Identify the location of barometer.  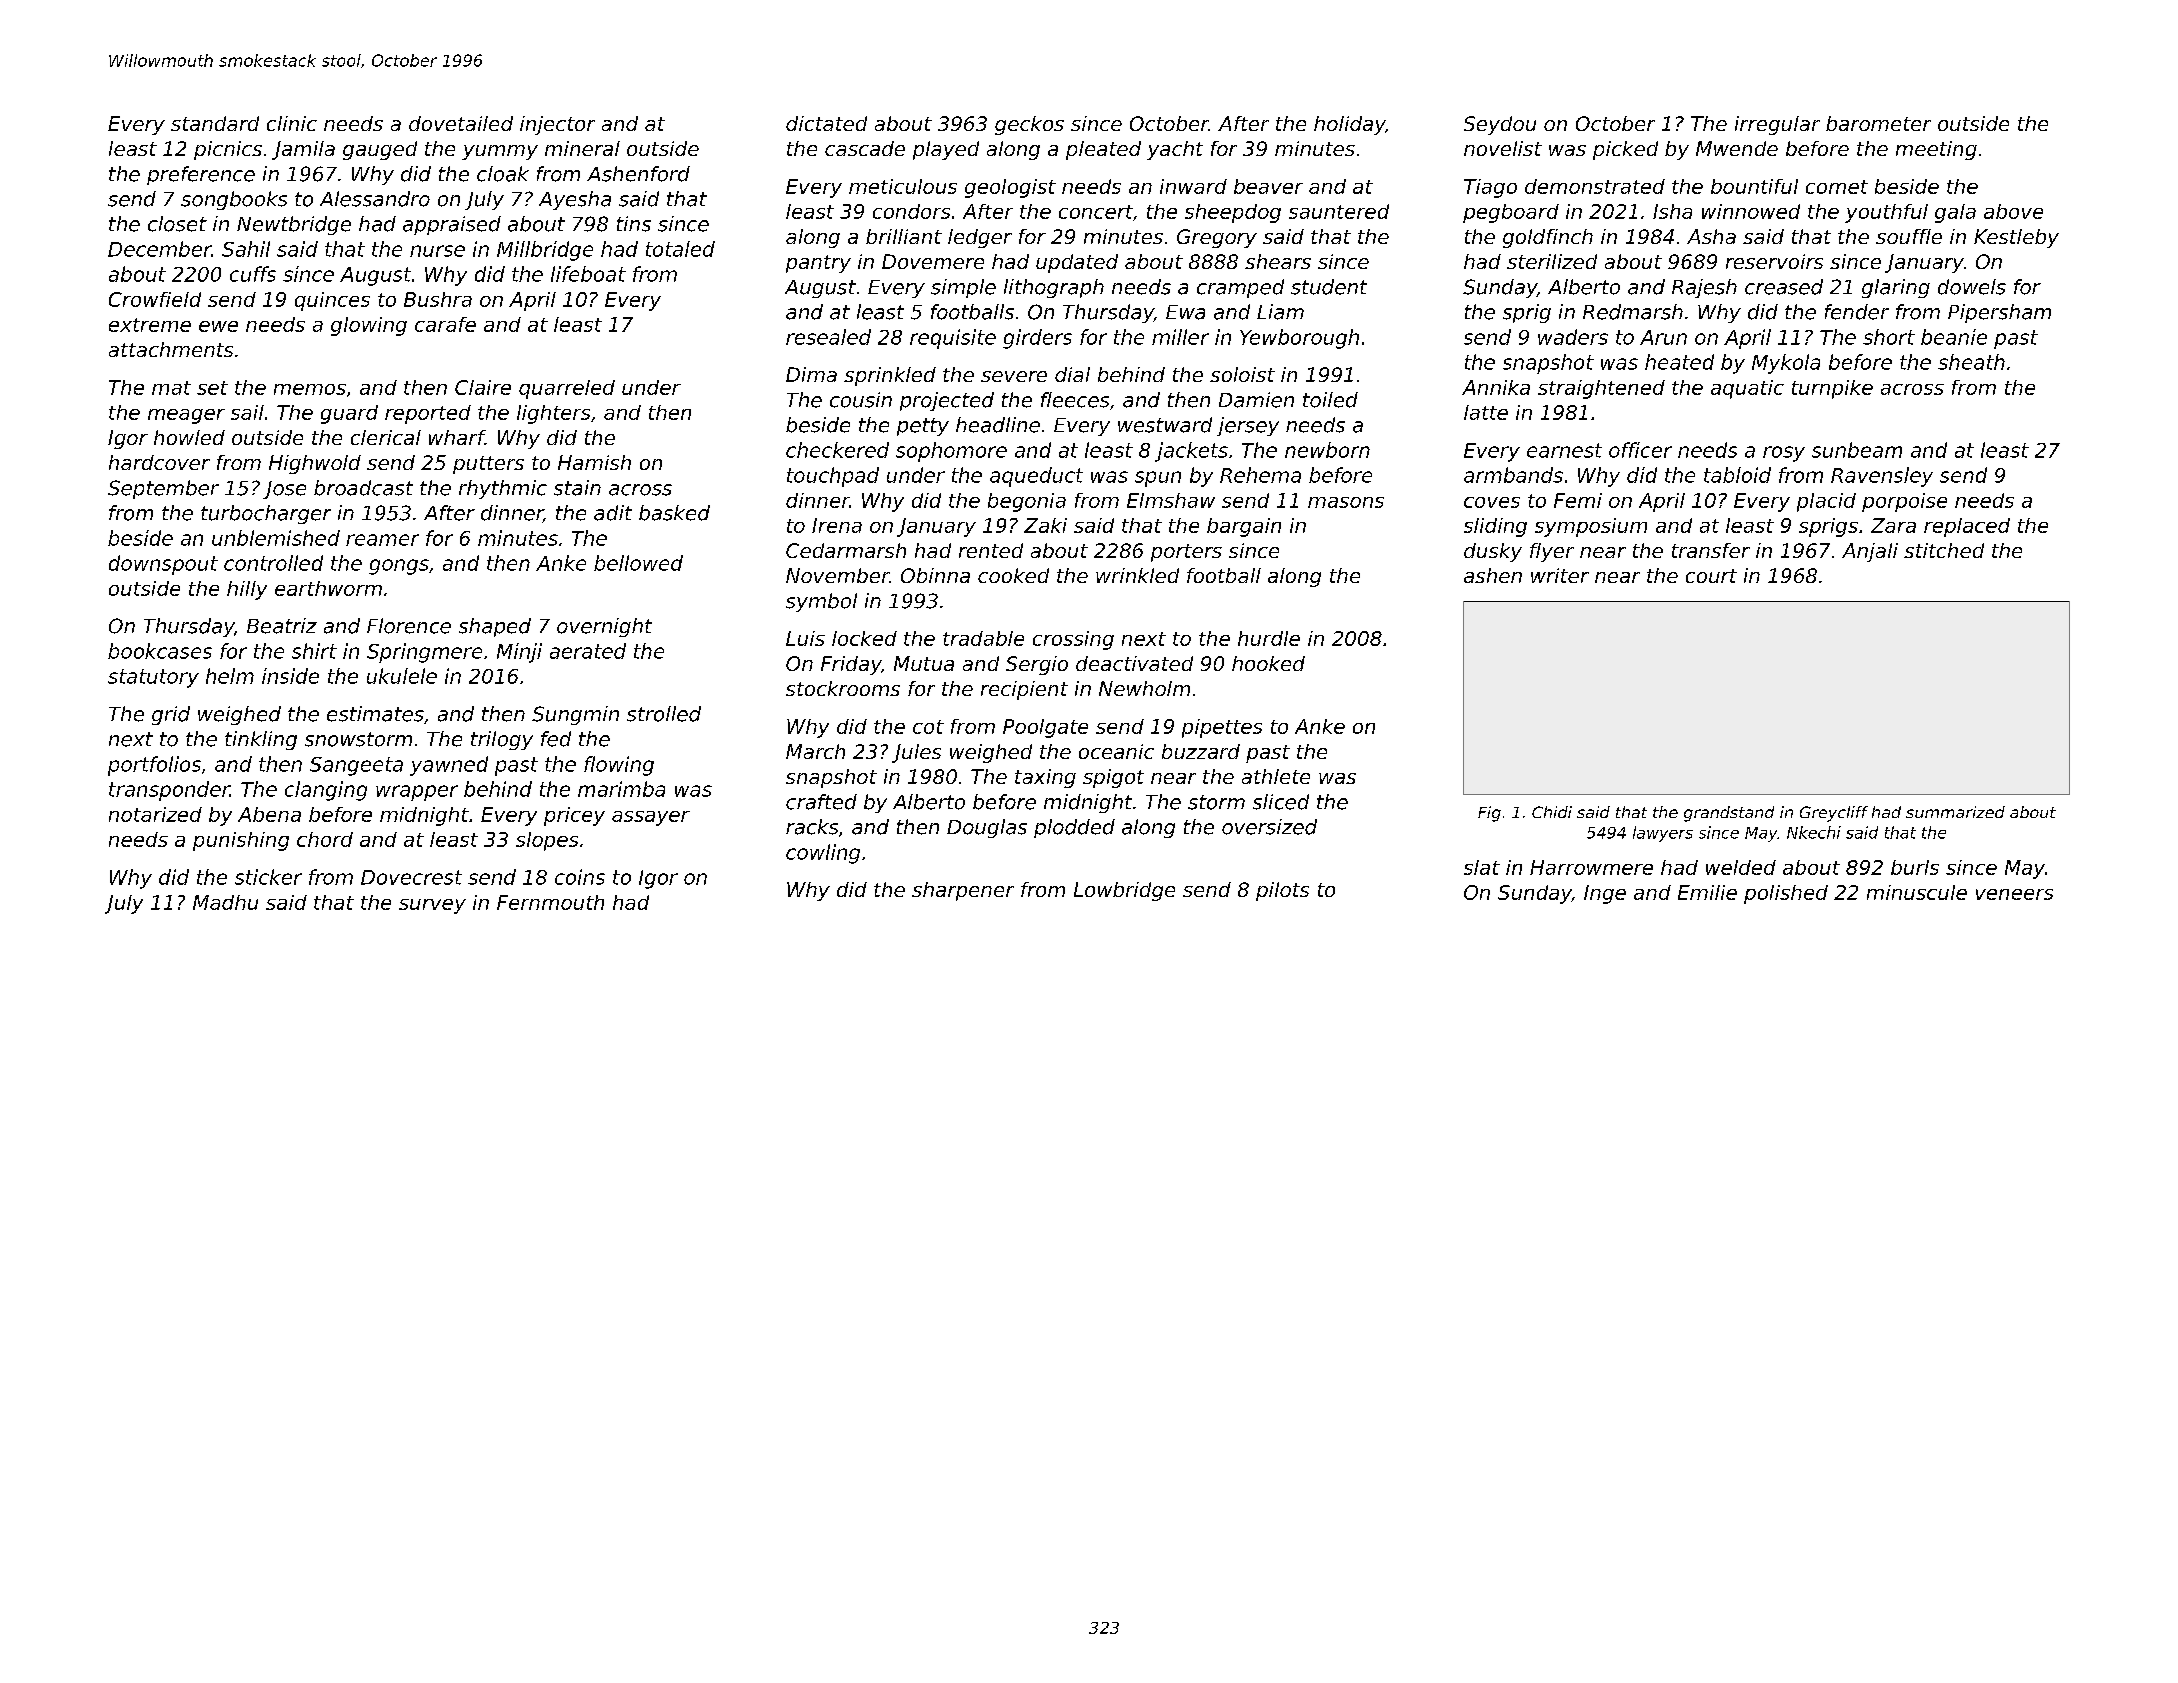
(1878, 123).
